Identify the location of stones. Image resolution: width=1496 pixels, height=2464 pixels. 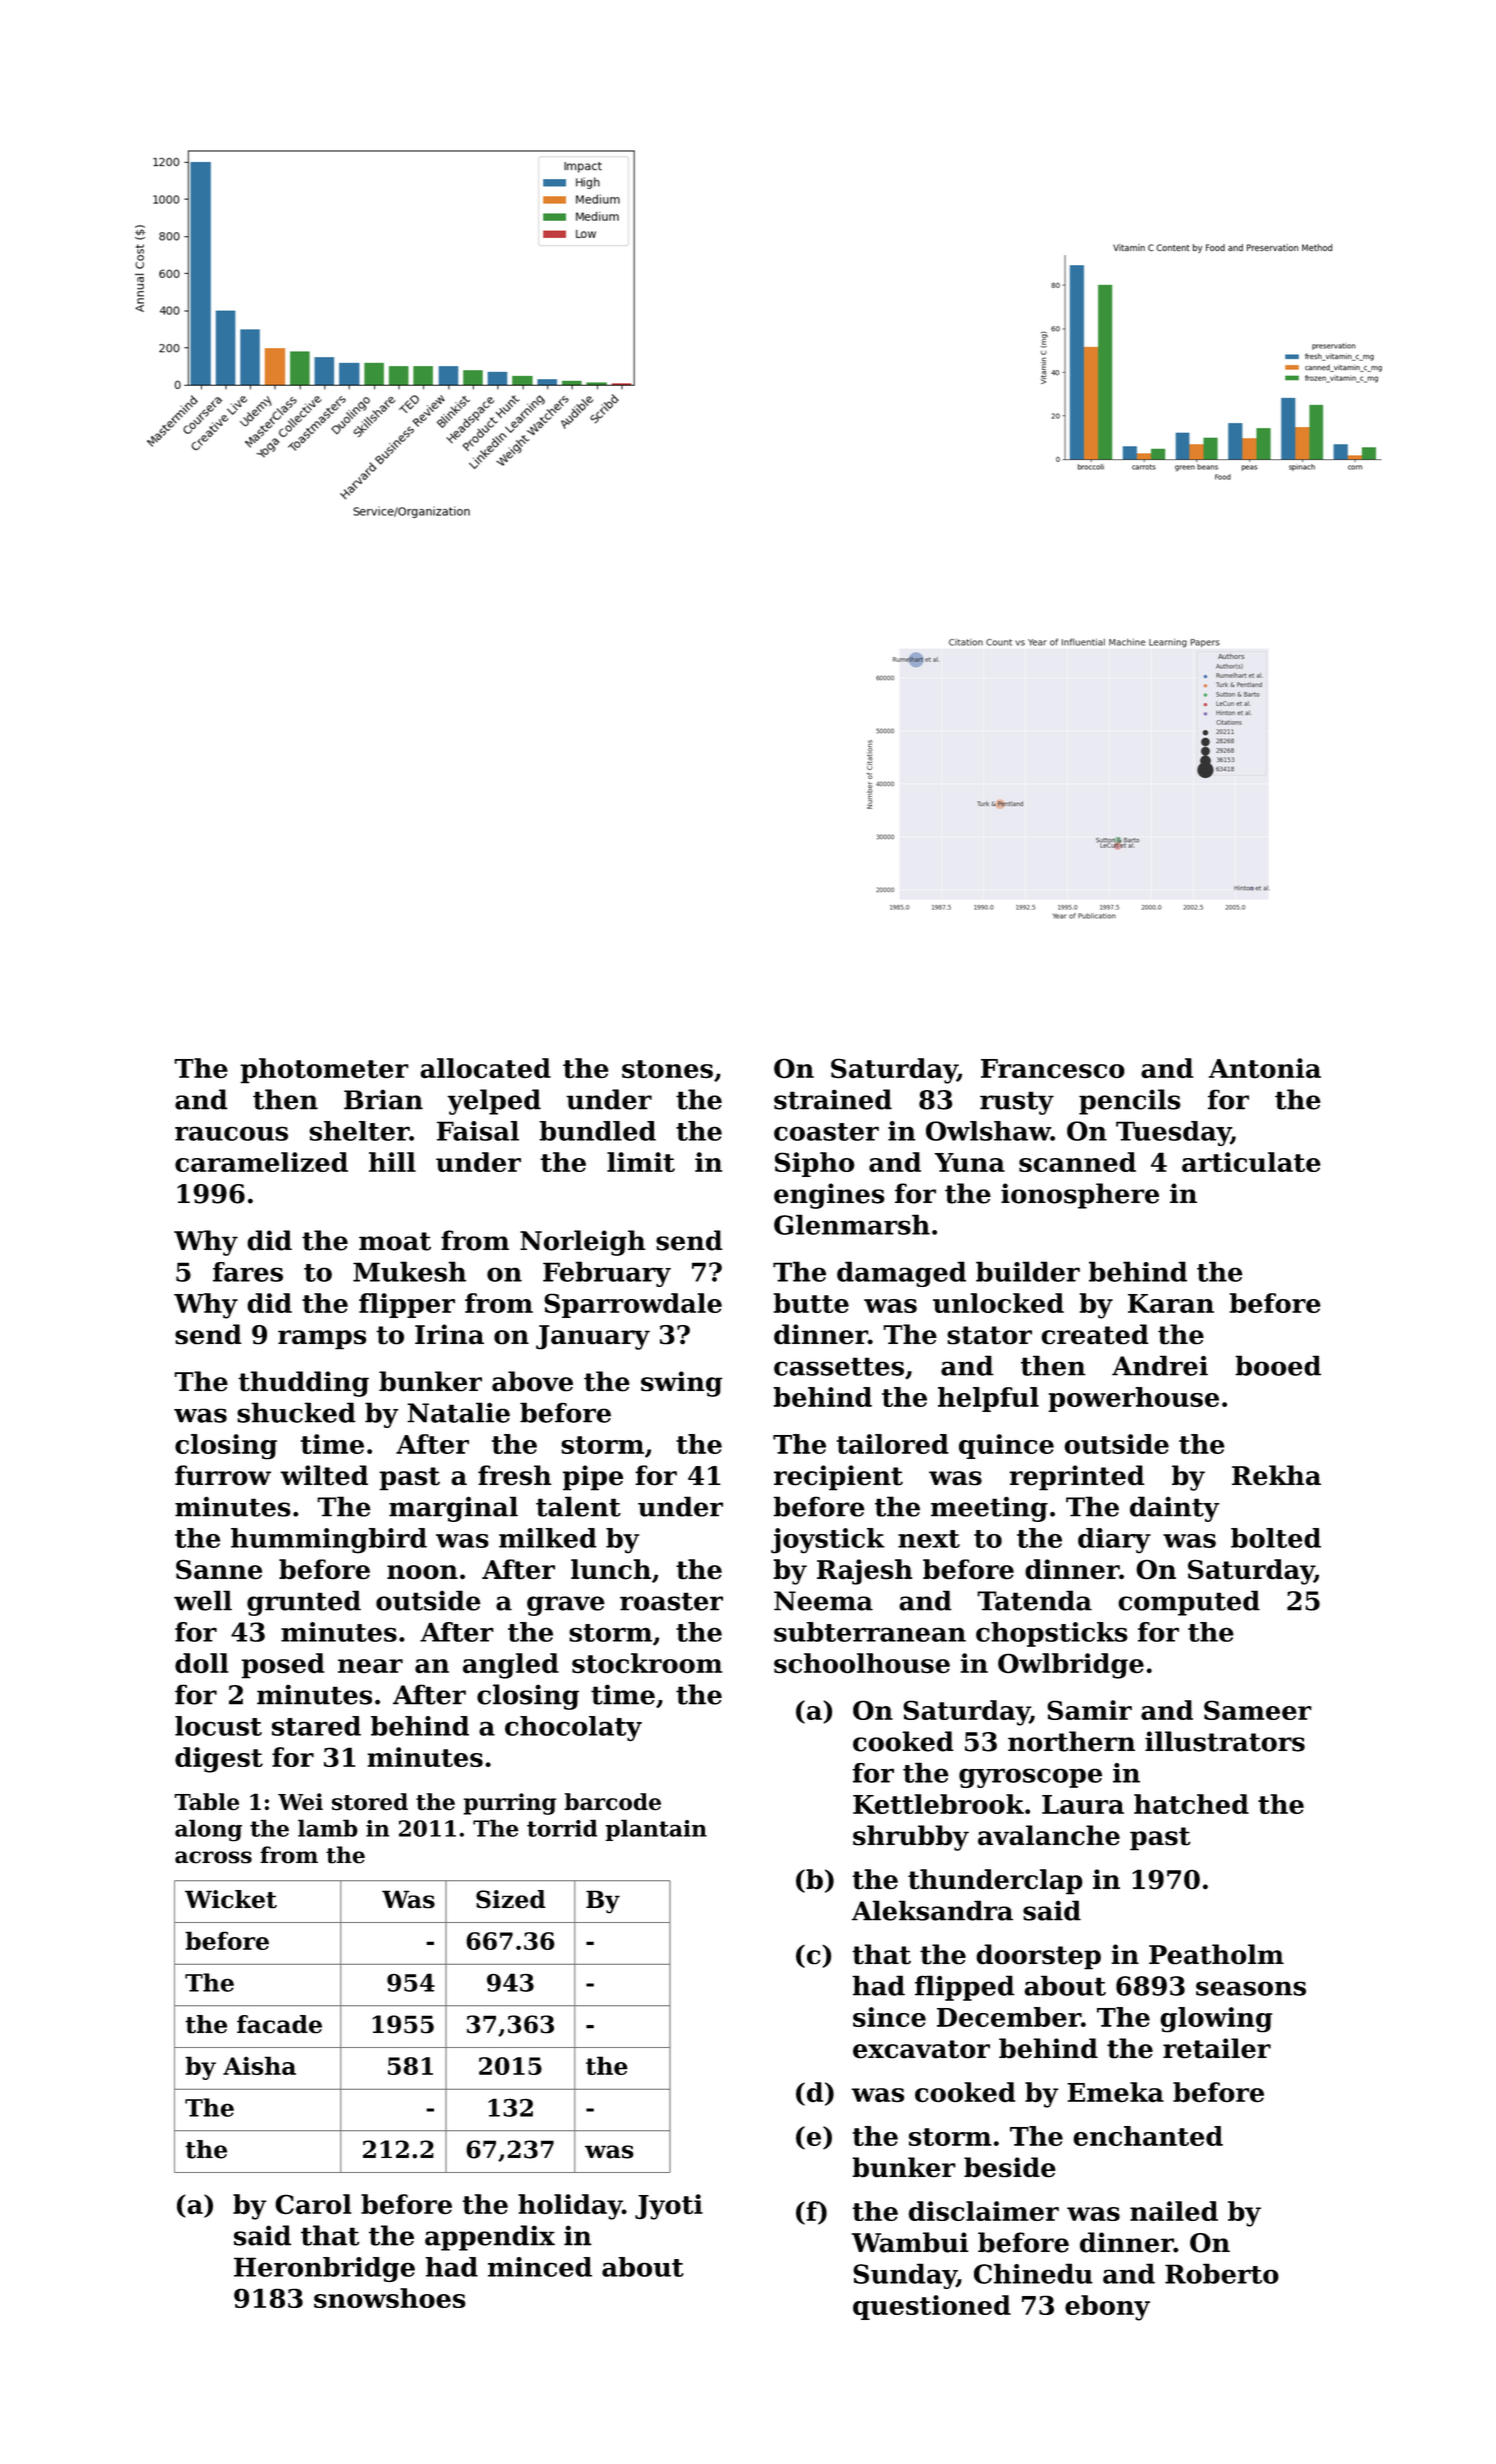
(667, 1069).
